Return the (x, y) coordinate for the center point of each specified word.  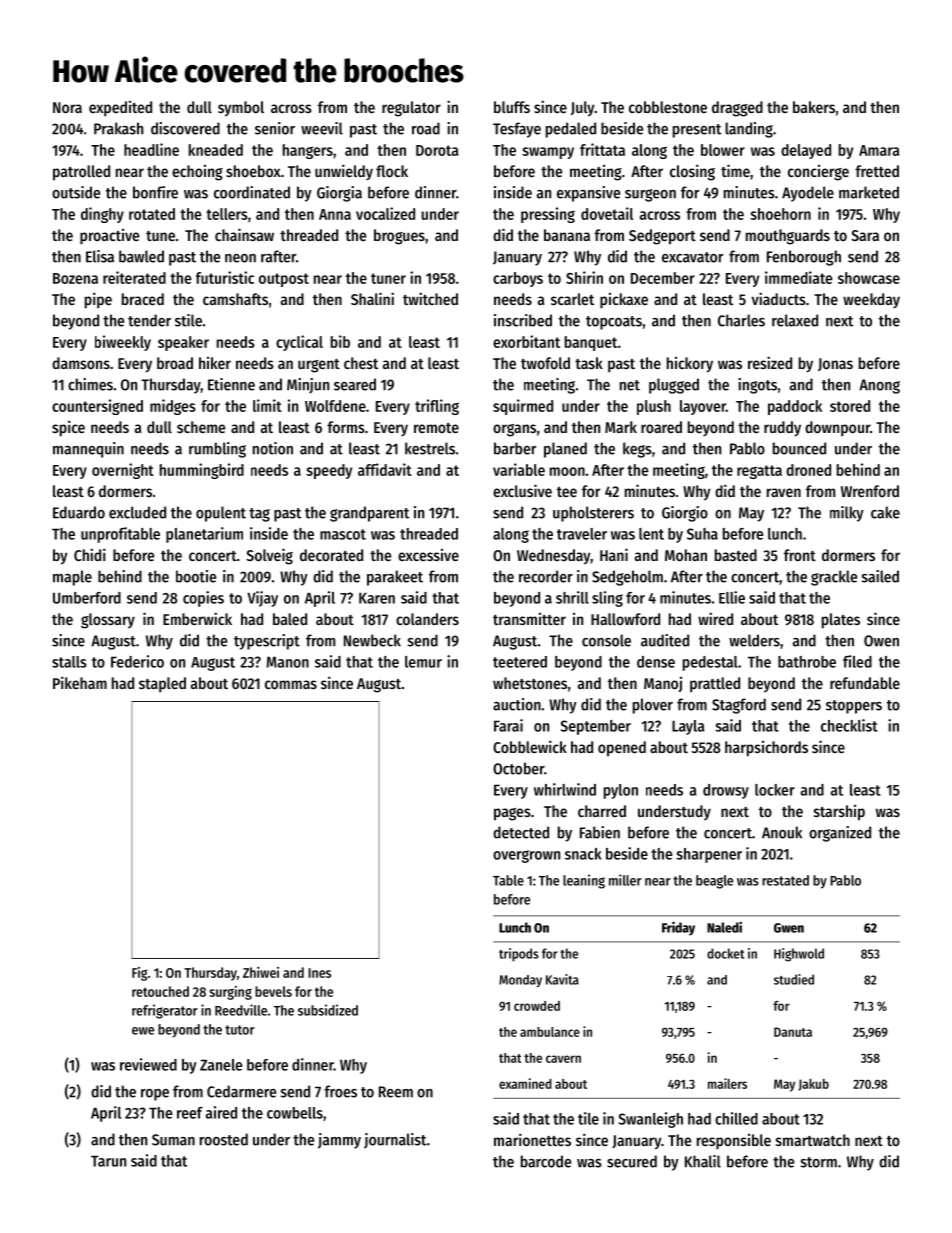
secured (632, 1161)
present (697, 131)
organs (514, 430)
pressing (548, 215)
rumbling (217, 450)
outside (76, 192)
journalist (395, 1141)
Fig (140, 974)
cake (885, 512)
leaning (584, 881)
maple (72, 578)
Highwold (799, 955)
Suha (702, 534)
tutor (240, 1030)
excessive (428, 555)
